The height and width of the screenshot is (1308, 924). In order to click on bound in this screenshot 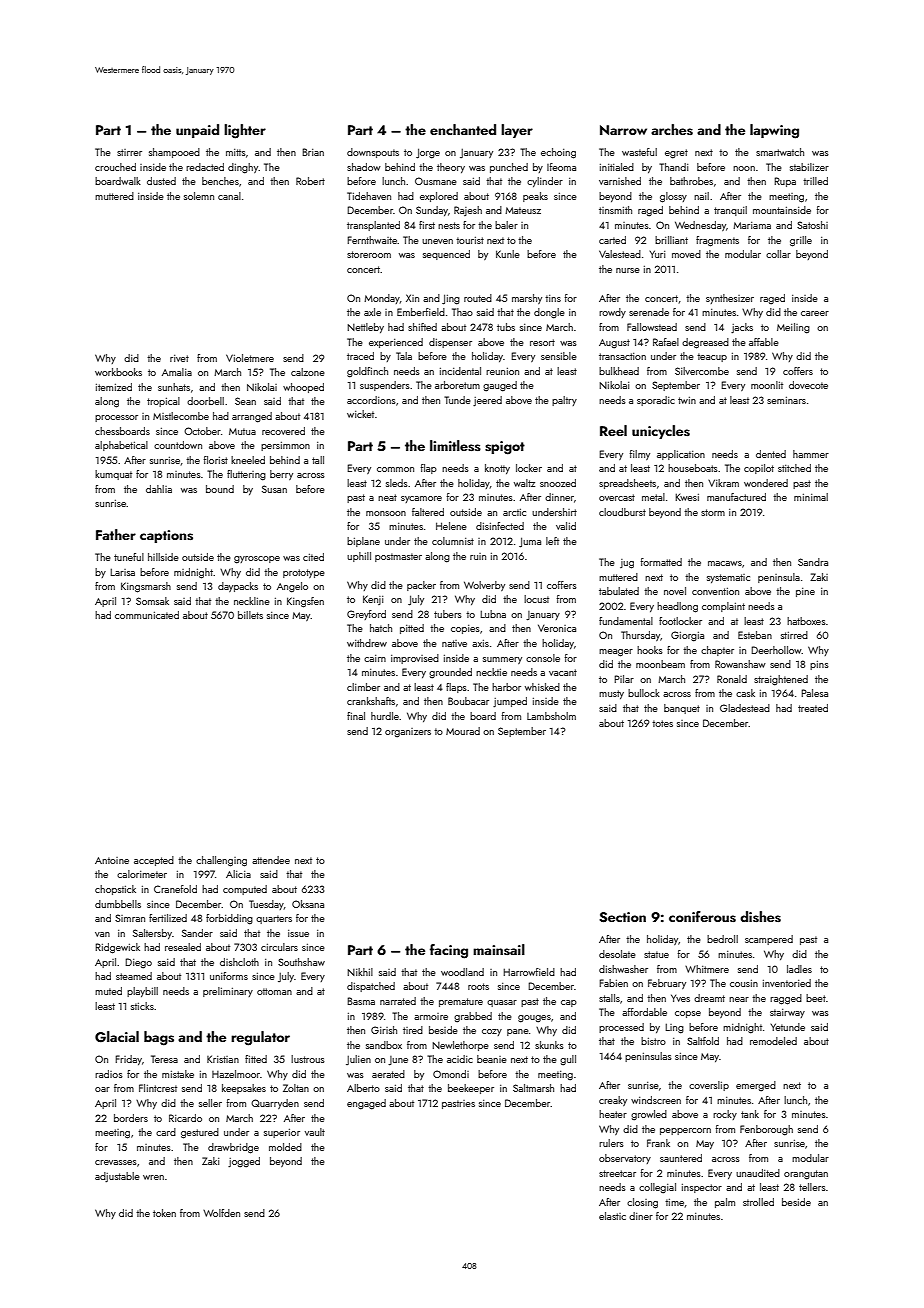, I will do `click(220, 489)`.
